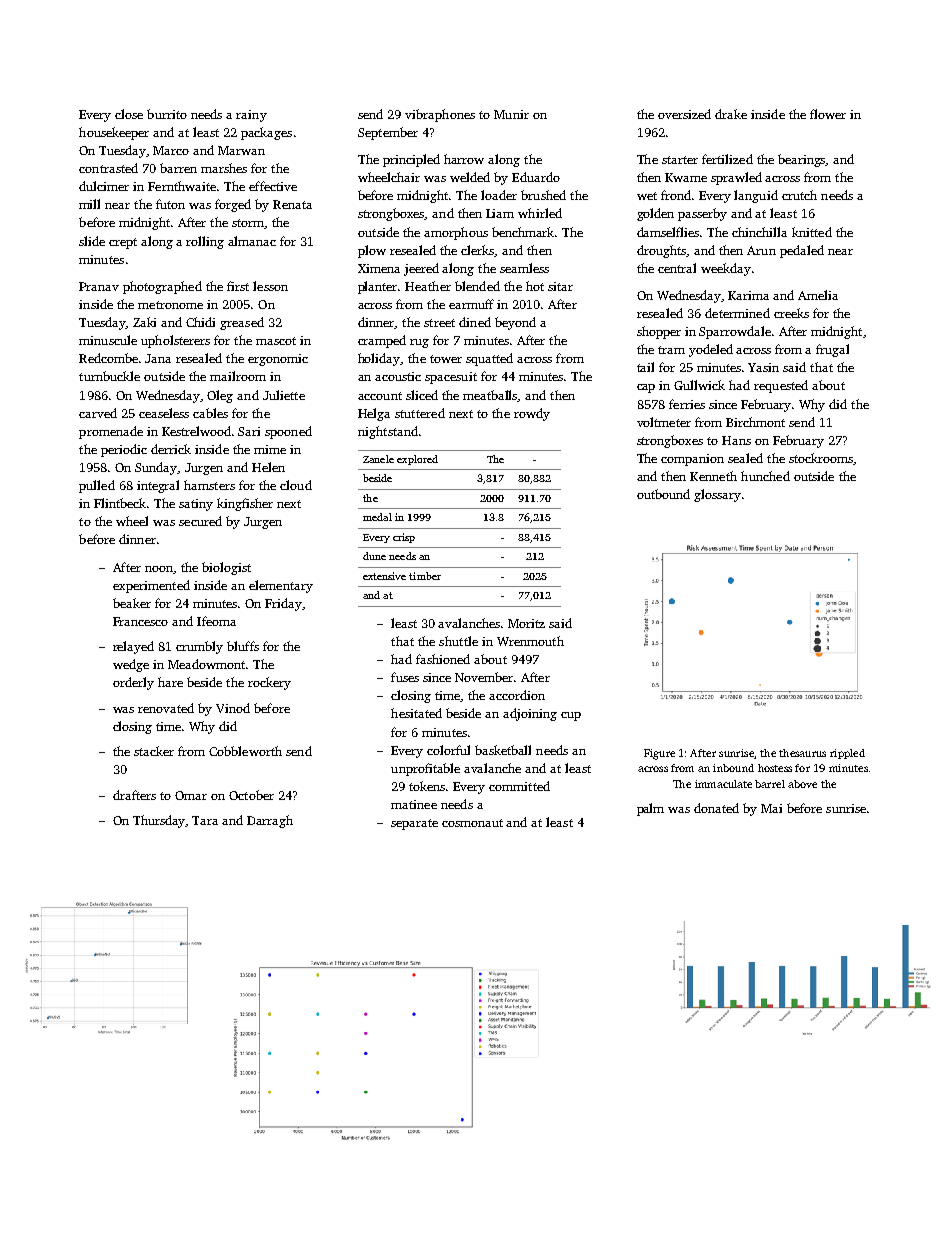  Describe the element at coordinates (663, 494) in the document. I see `outbound` at that location.
